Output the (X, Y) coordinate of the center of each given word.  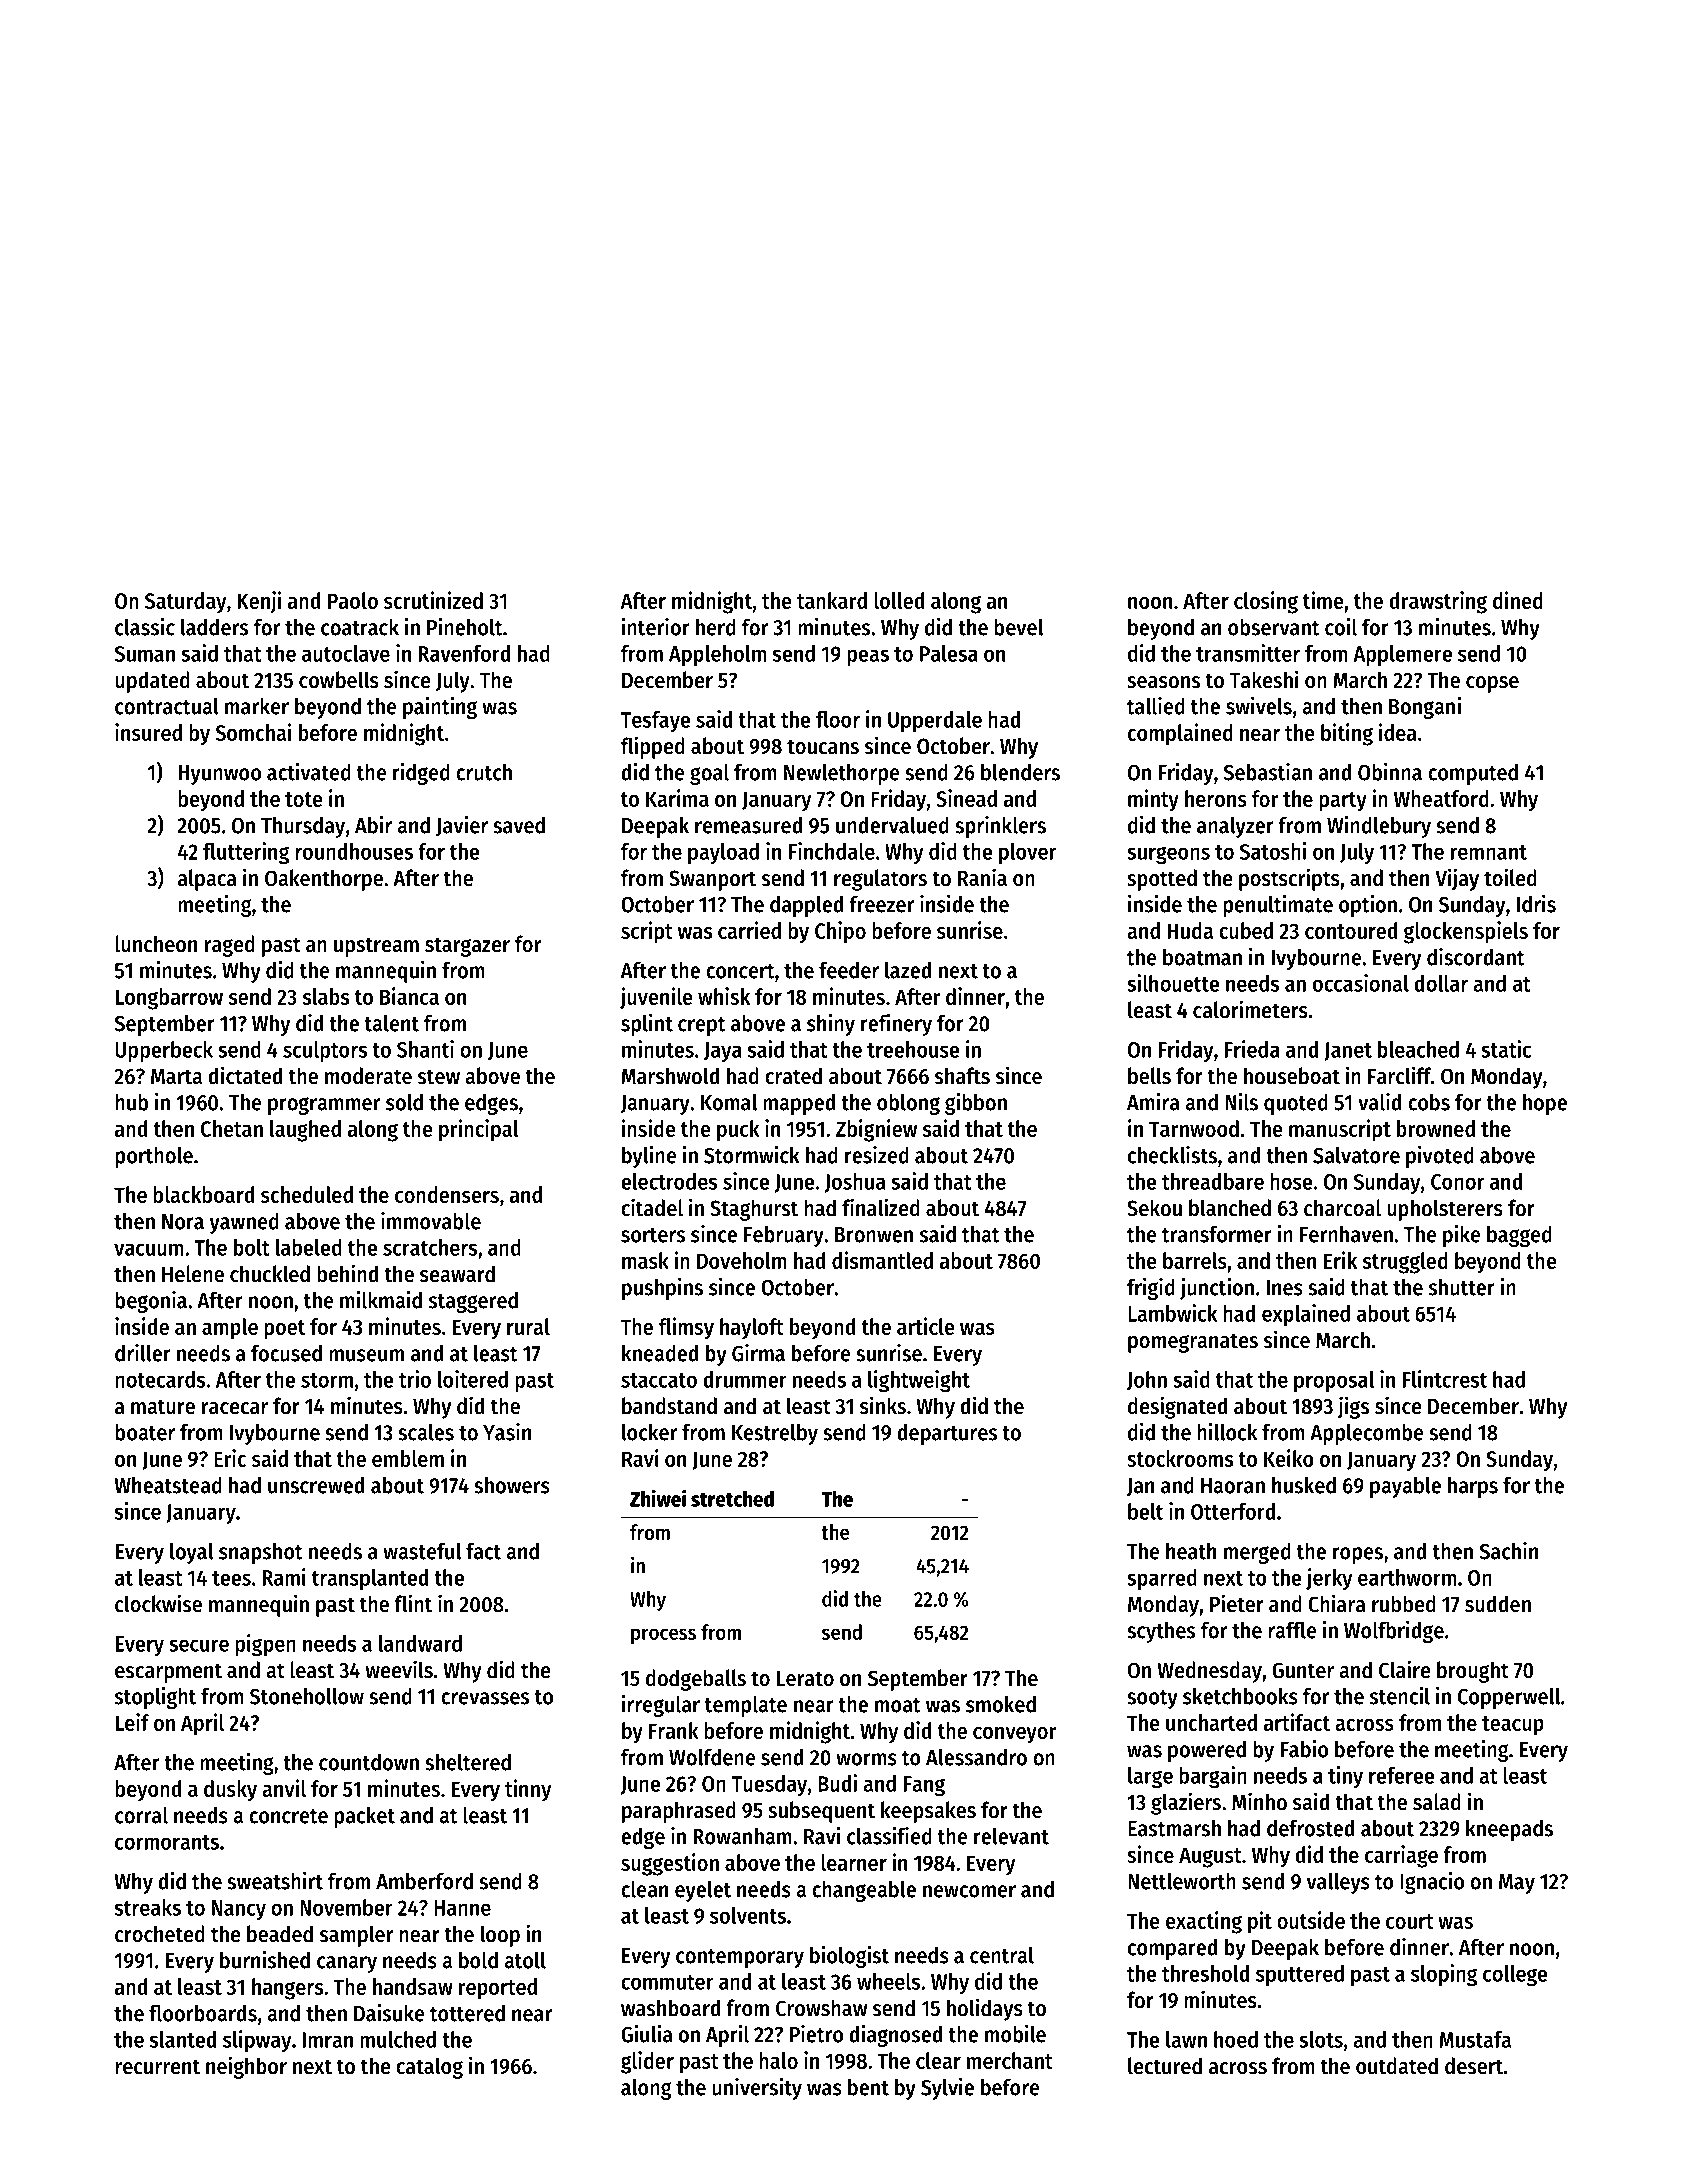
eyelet (703, 1891)
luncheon (156, 944)
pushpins (662, 1289)
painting (440, 708)
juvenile (656, 998)
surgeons (1168, 855)
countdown (369, 1762)
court (1410, 1921)
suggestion (670, 1864)
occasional (1361, 983)
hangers (287, 1989)
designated (1177, 1407)
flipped (653, 747)
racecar (235, 1408)
